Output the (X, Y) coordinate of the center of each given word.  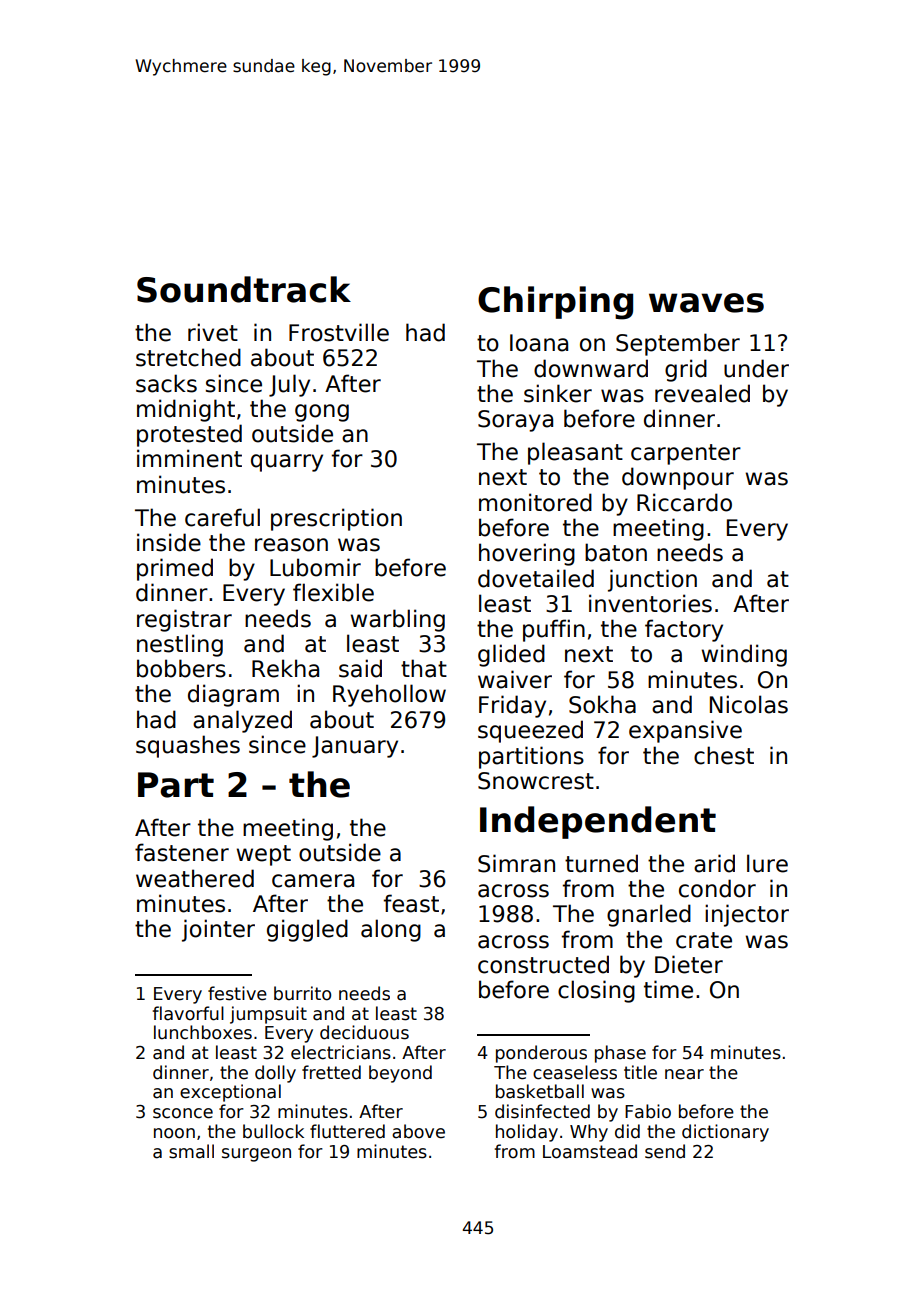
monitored (535, 502)
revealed (702, 393)
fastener (182, 852)
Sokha (602, 704)
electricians (341, 1052)
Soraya (515, 421)
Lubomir (315, 567)
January (355, 747)
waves (706, 303)
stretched (188, 357)
